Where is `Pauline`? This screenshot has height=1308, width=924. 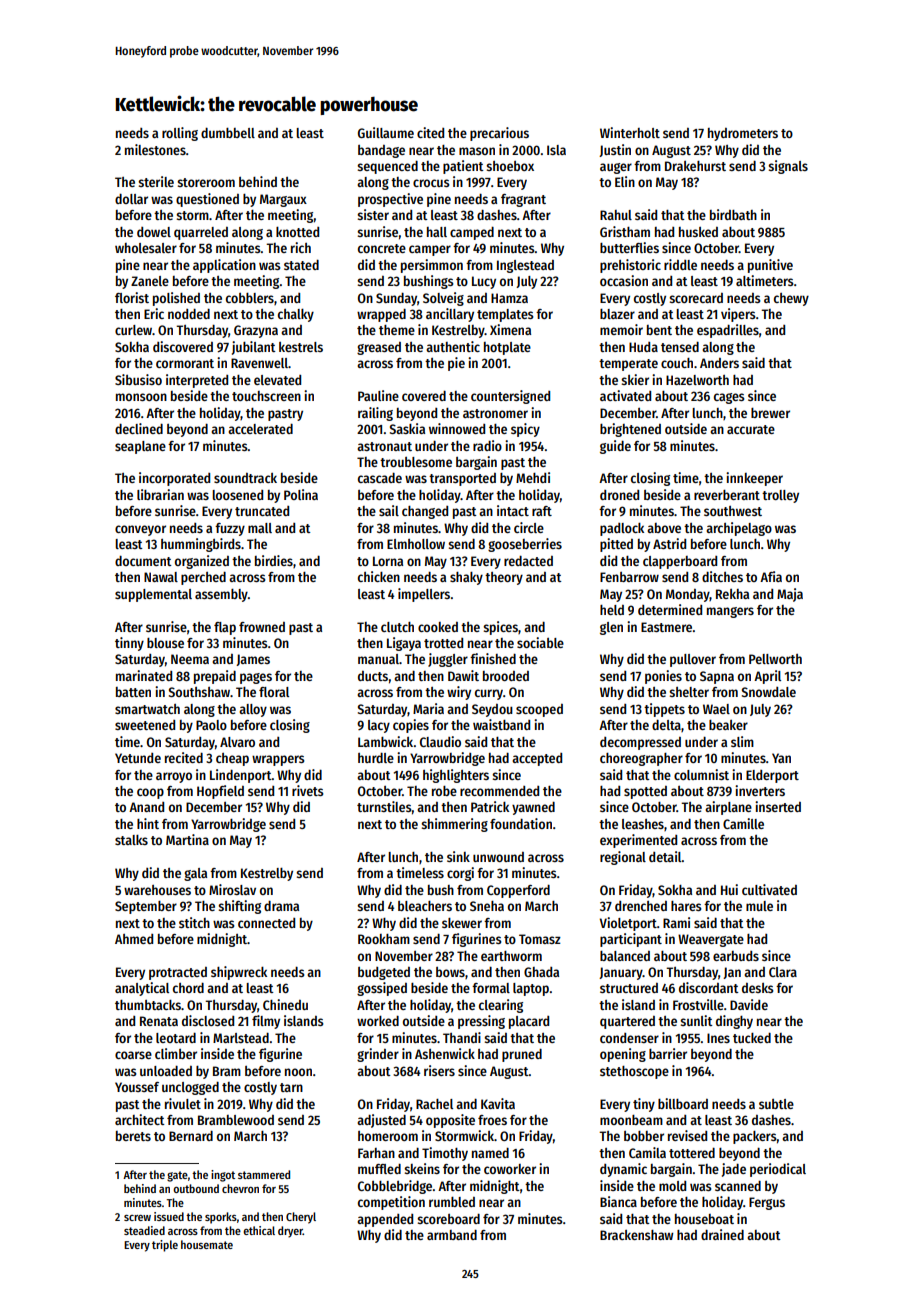
Pauline is located at coordinates (378, 395).
